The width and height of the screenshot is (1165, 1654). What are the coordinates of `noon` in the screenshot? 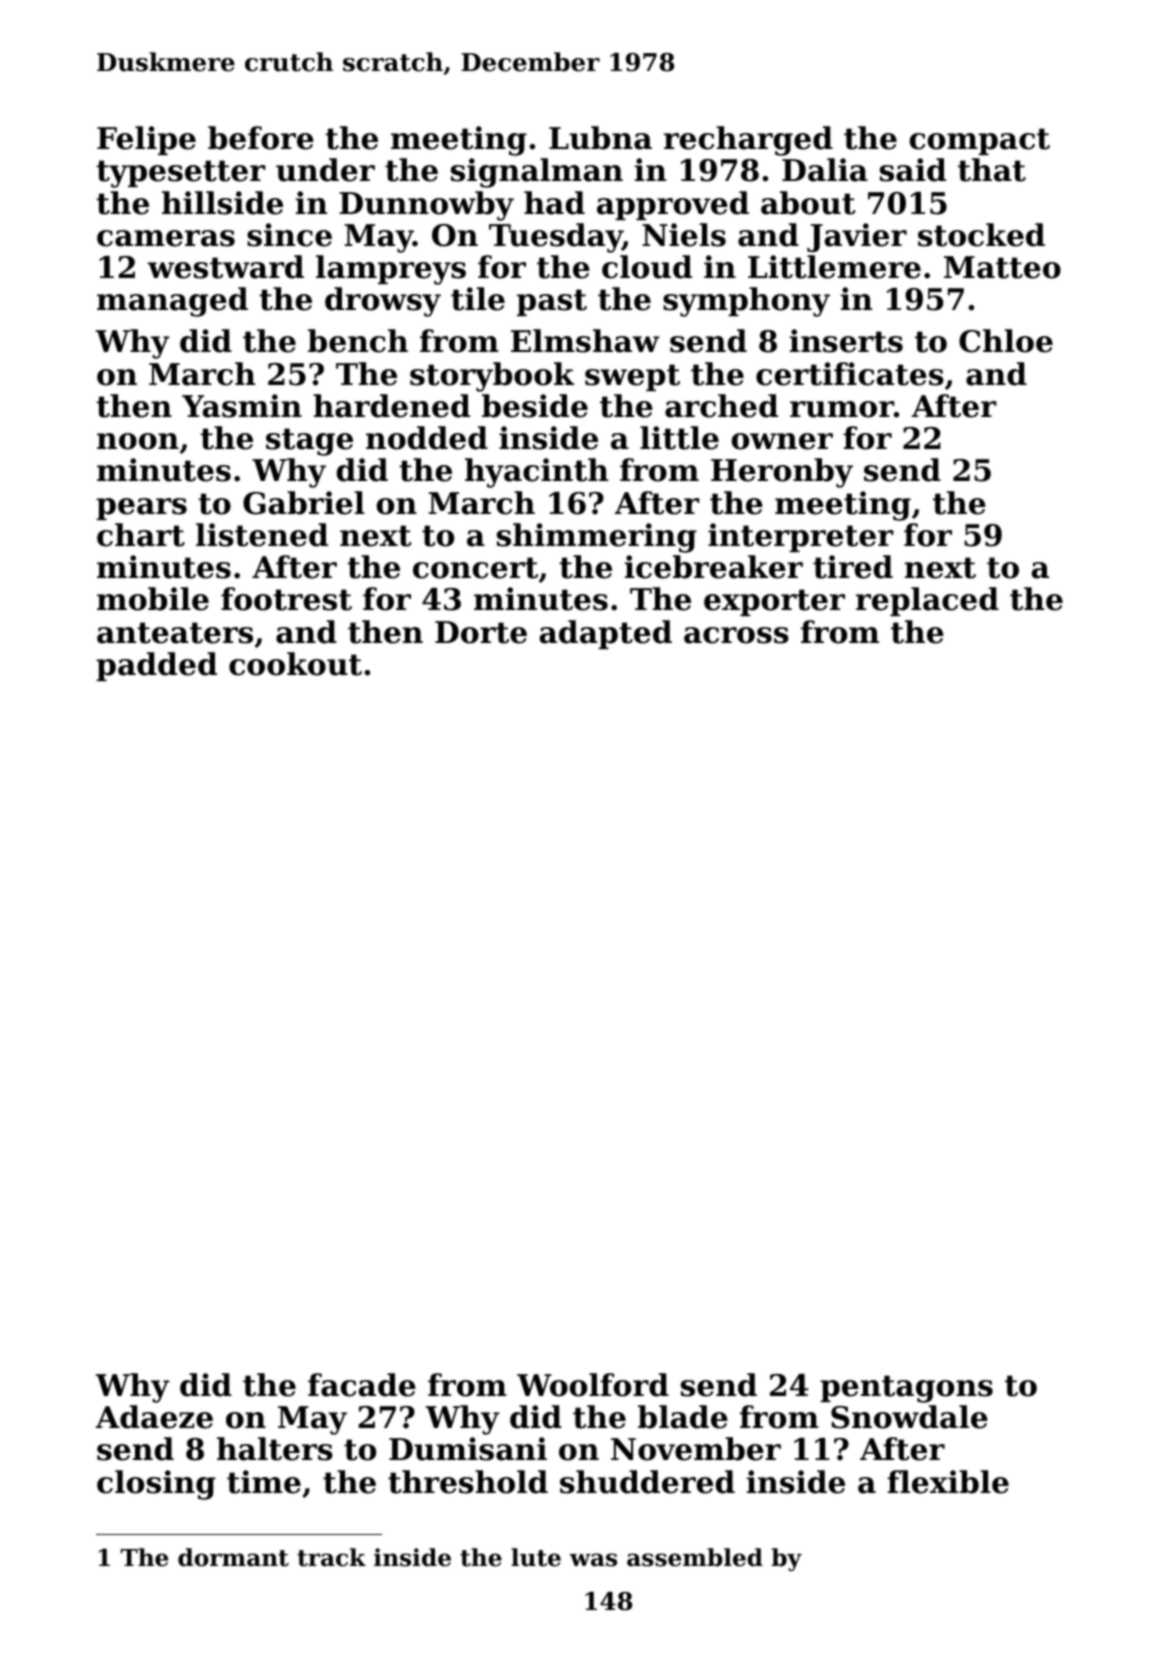 It's located at (138, 441).
